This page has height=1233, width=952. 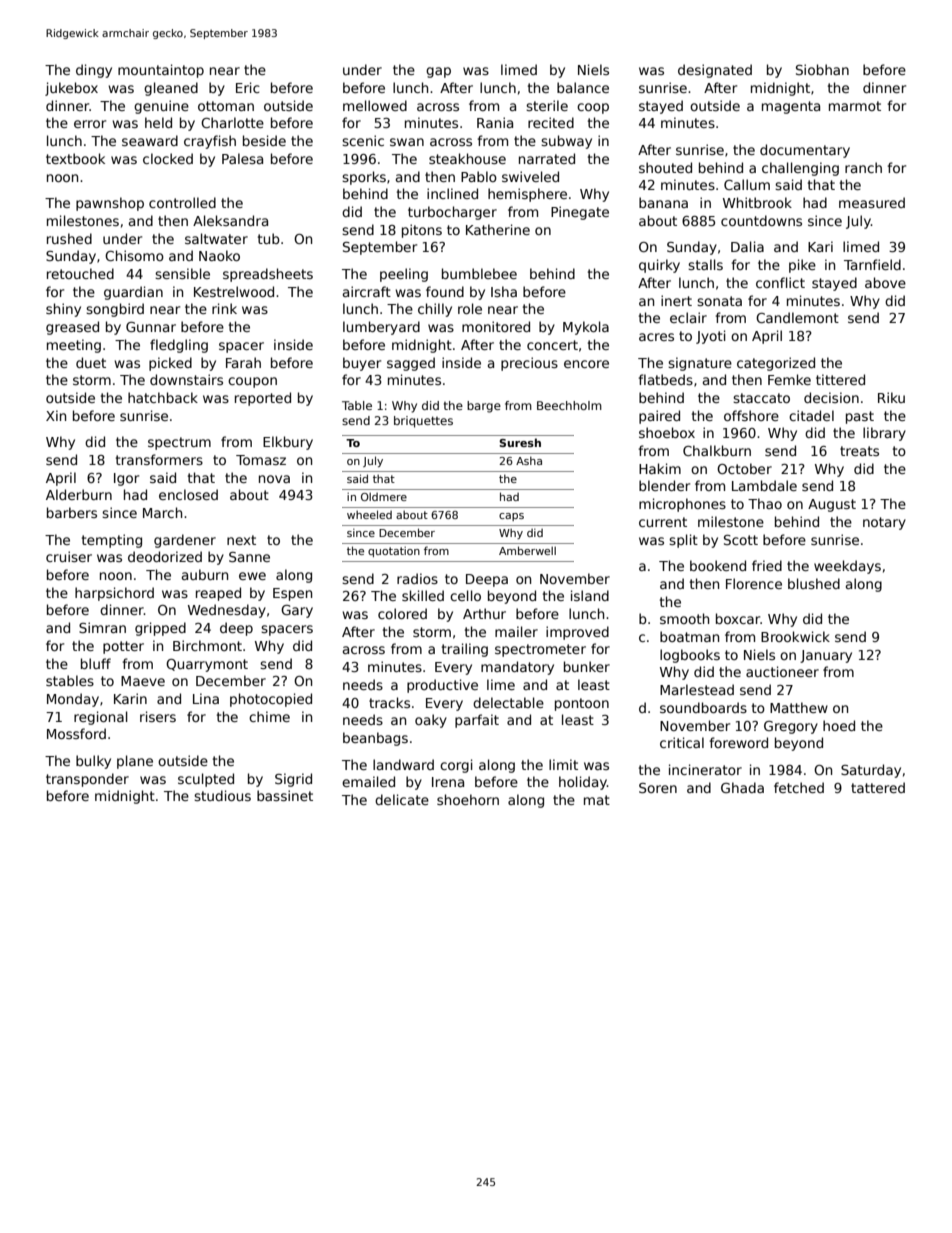 What do you see at coordinates (583, 783) in the page?
I see `holiday` at bounding box center [583, 783].
